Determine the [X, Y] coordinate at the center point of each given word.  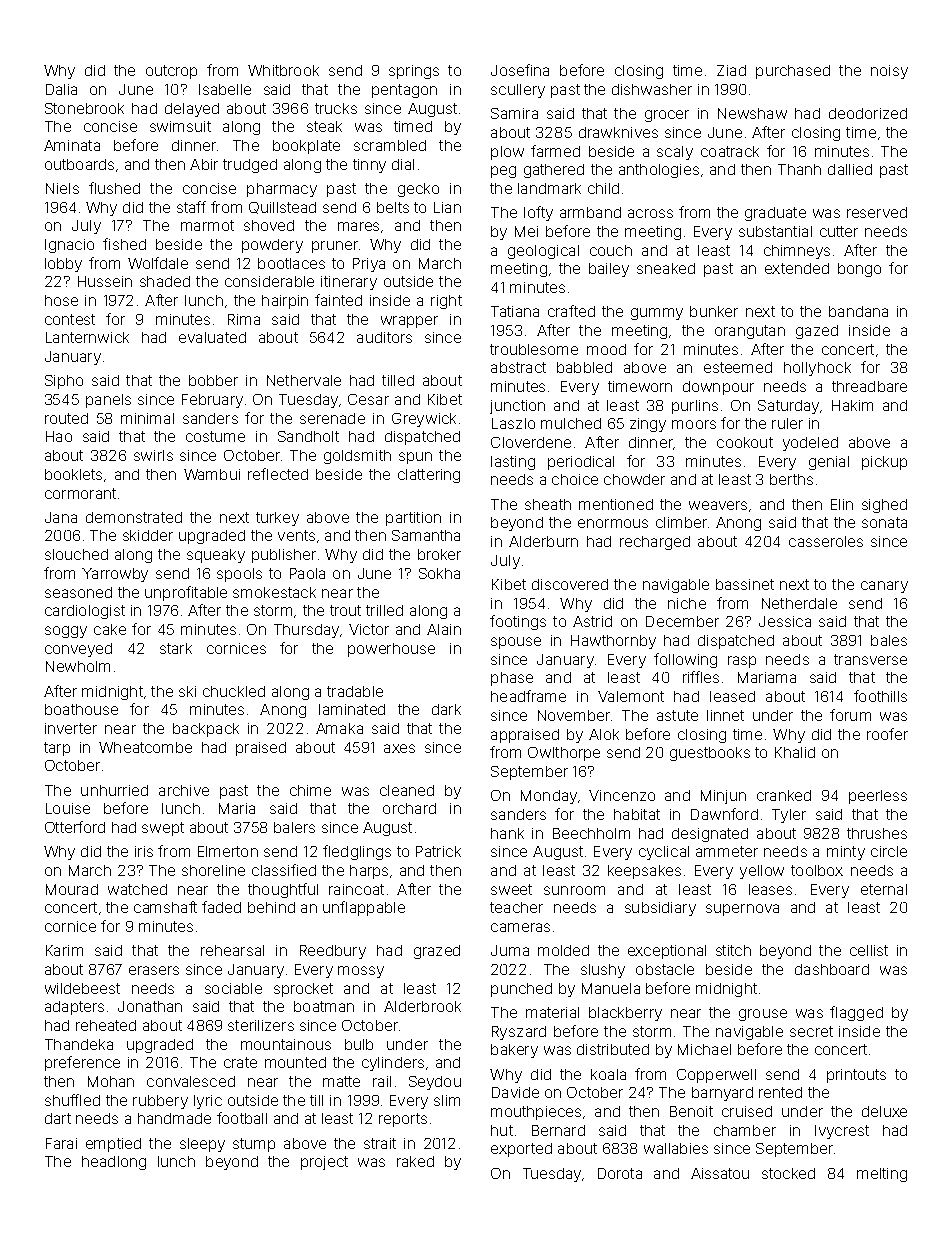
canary [884, 587]
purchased [793, 72]
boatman [324, 1006]
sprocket [303, 990]
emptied [113, 1145]
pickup [884, 463]
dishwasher [652, 89]
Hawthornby [613, 642]
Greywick [424, 420]
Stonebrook [84, 108]
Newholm [78, 666]
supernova [742, 910]
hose [61, 300]
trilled [384, 610]
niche [687, 603]
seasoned [78, 592]
